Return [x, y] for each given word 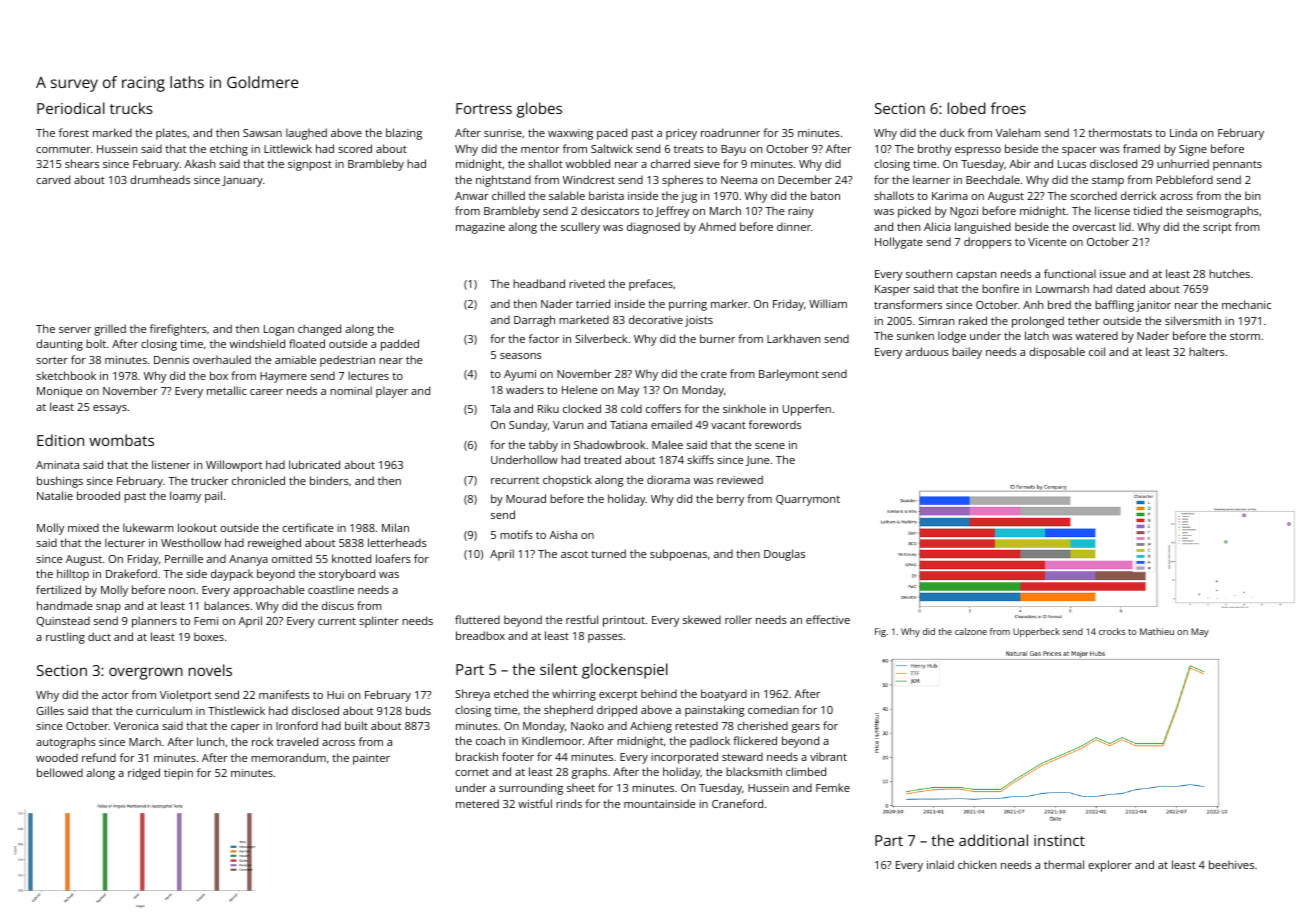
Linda [1183, 132]
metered [477, 803]
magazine [480, 228]
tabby [543, 446]
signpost [310, 165]
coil [1097, 351]
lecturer [125, 542]
